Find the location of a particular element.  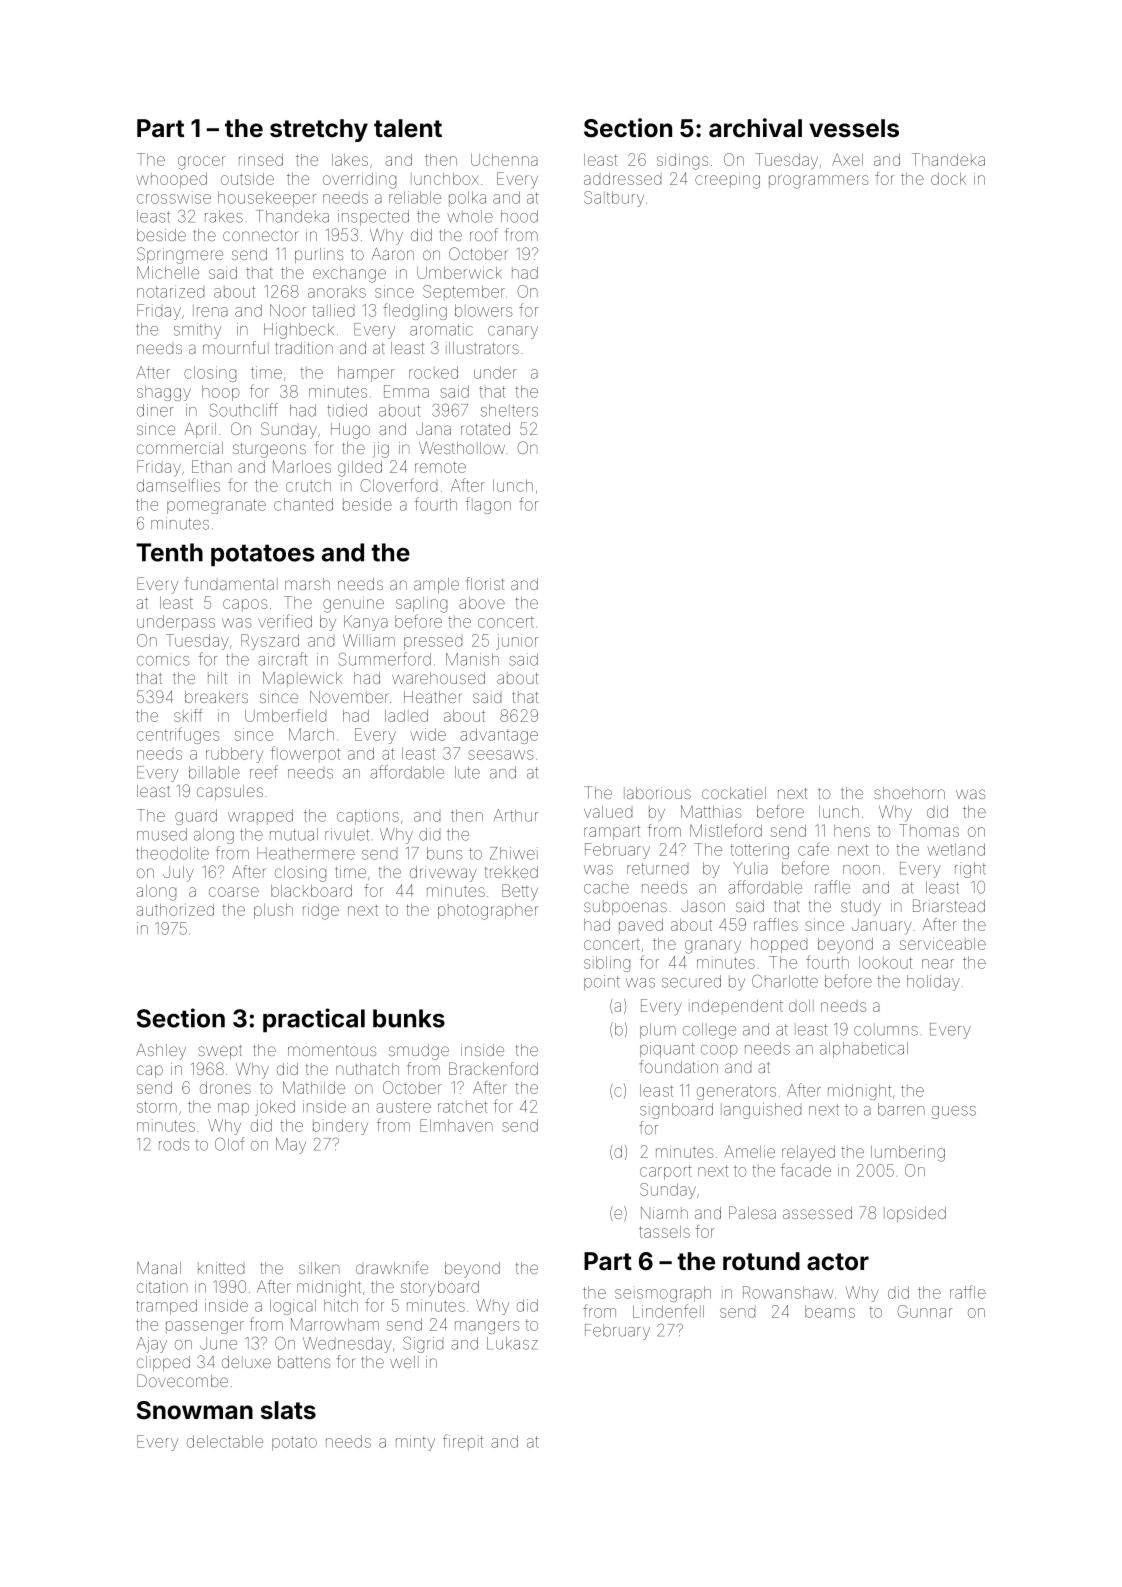

ample is located at coordinates (436, 585).
